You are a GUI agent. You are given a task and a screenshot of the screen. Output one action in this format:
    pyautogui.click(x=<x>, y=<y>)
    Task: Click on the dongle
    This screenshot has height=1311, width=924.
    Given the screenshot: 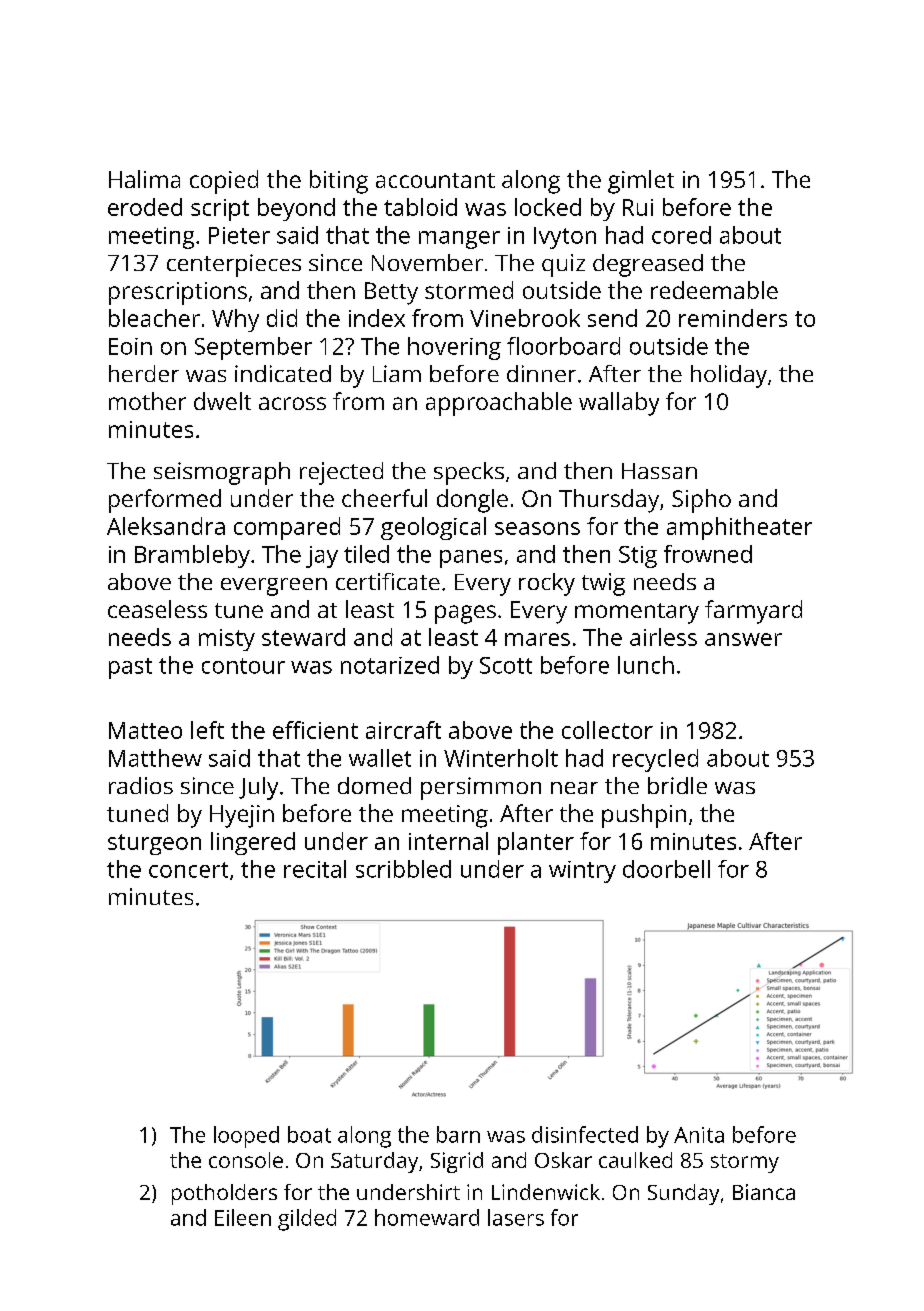 What is the action you would take?
    pyautogui.click(x=472, y=501)
